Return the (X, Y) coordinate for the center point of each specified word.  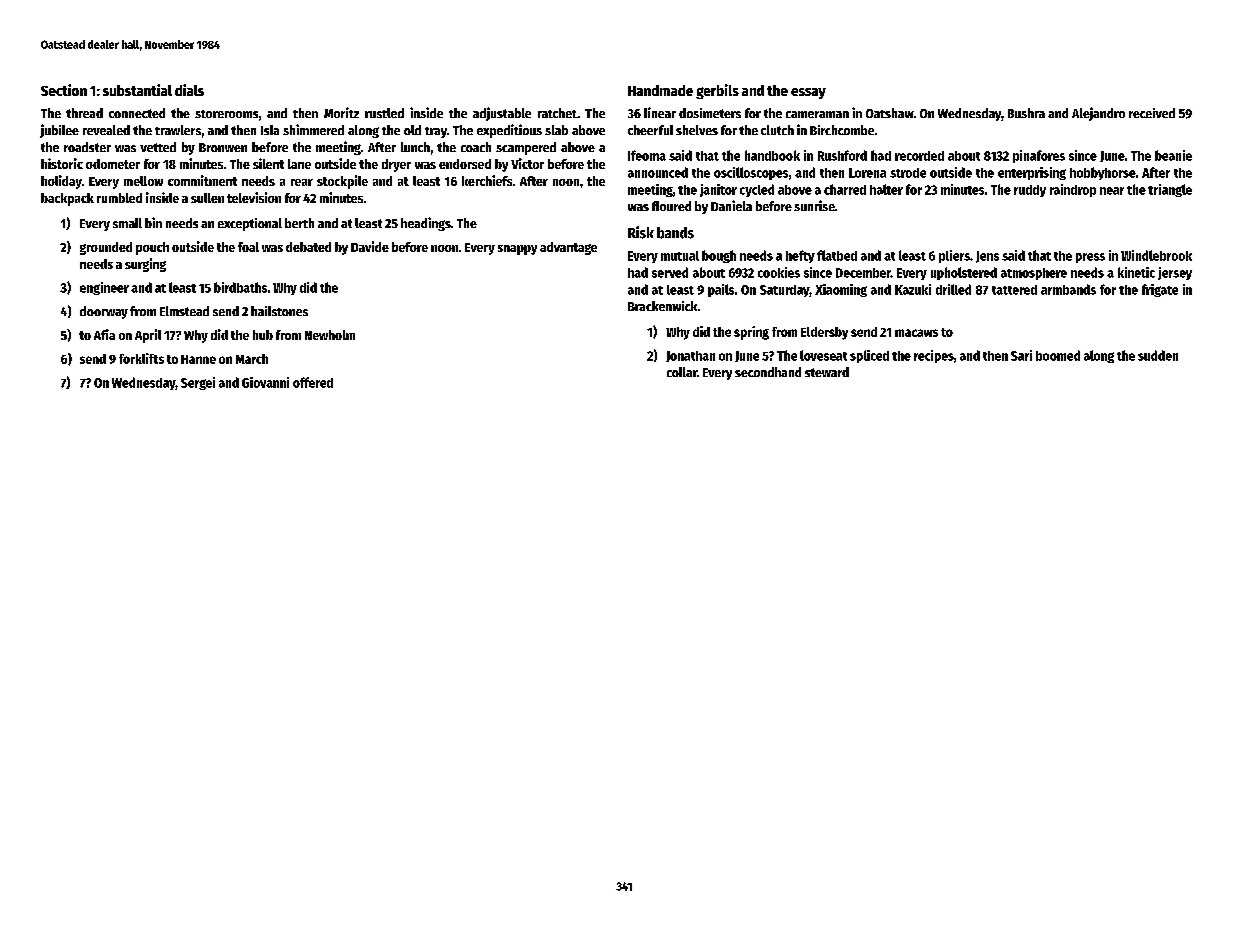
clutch (777, 130)
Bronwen (223, 147)
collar (682, 372)
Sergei (198, 383)
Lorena (867, 173)
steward (827, 372)
